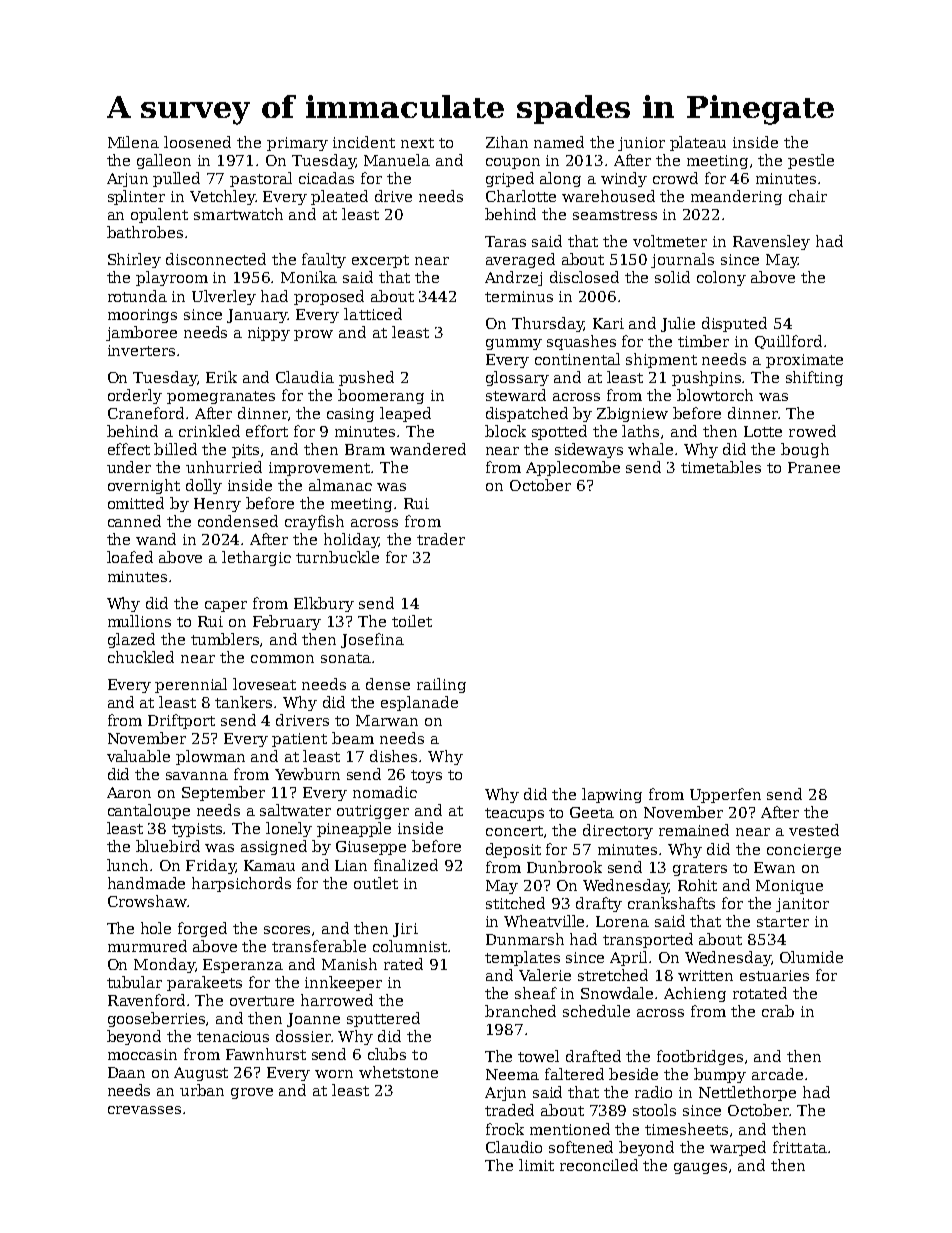 This screenshot has height=1233, width=952. I want to click on Milena, so click(133, 142).
